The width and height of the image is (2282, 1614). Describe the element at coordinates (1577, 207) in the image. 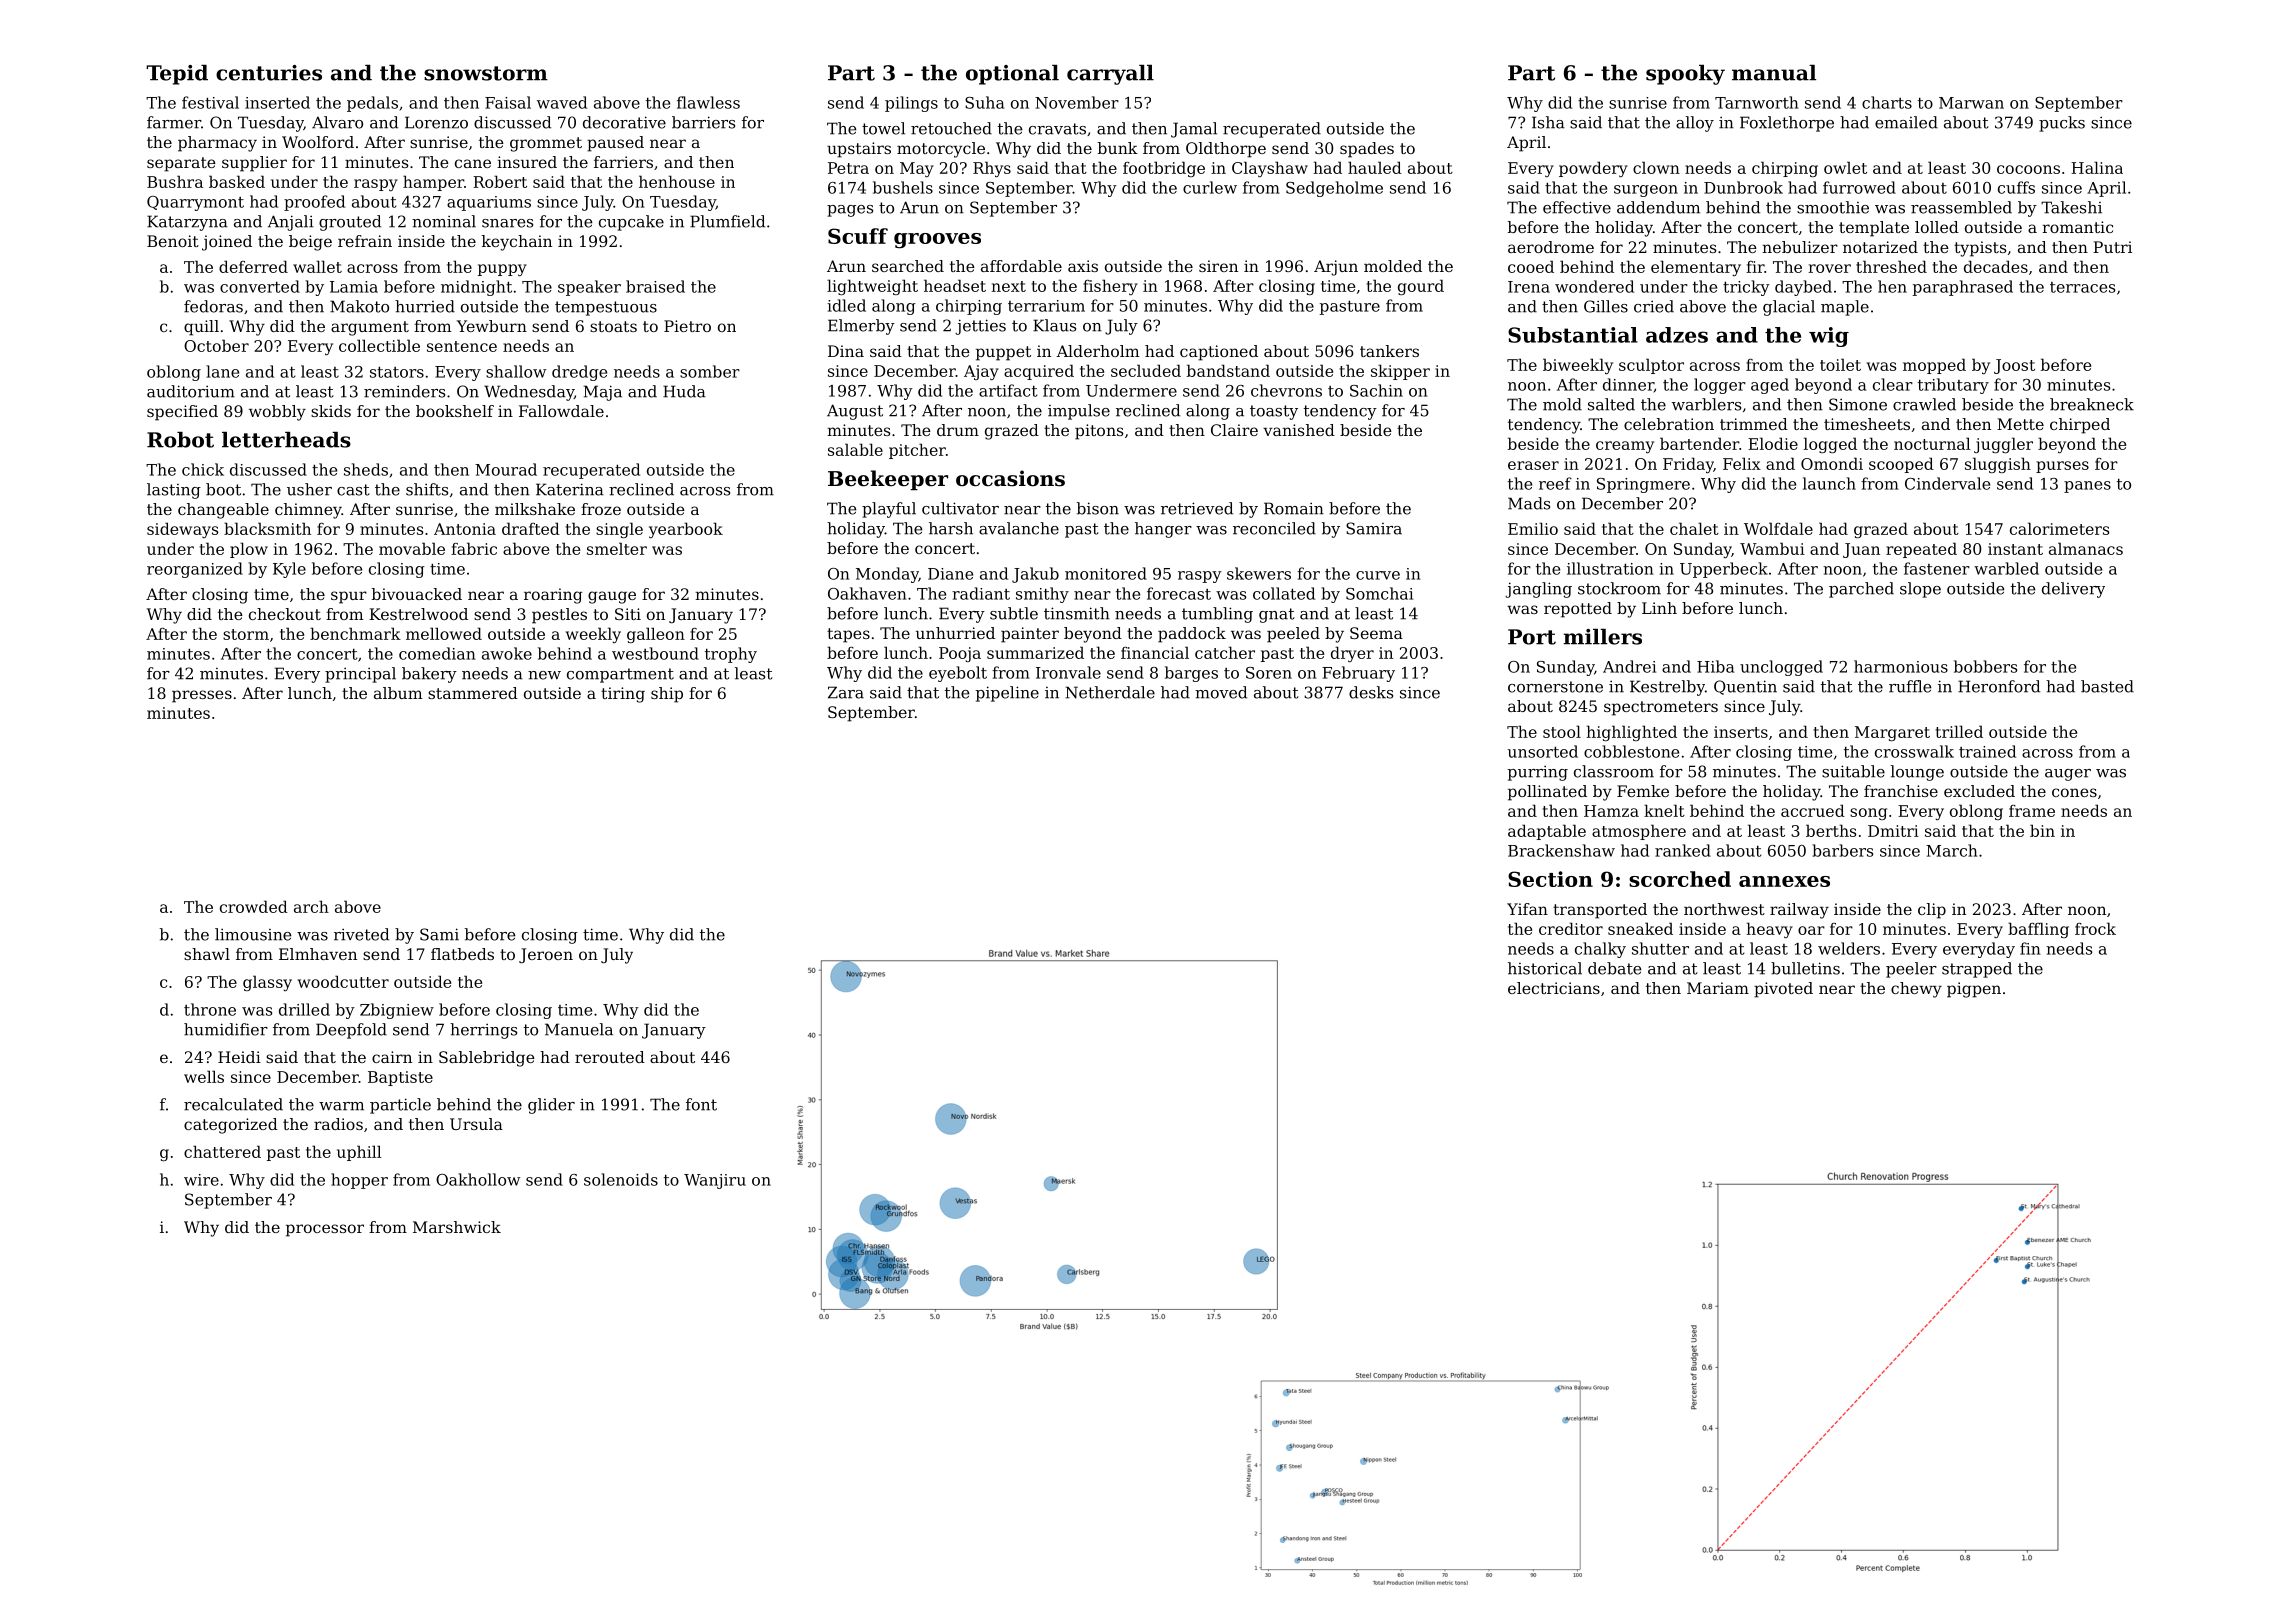

I see `effective` at that location.
